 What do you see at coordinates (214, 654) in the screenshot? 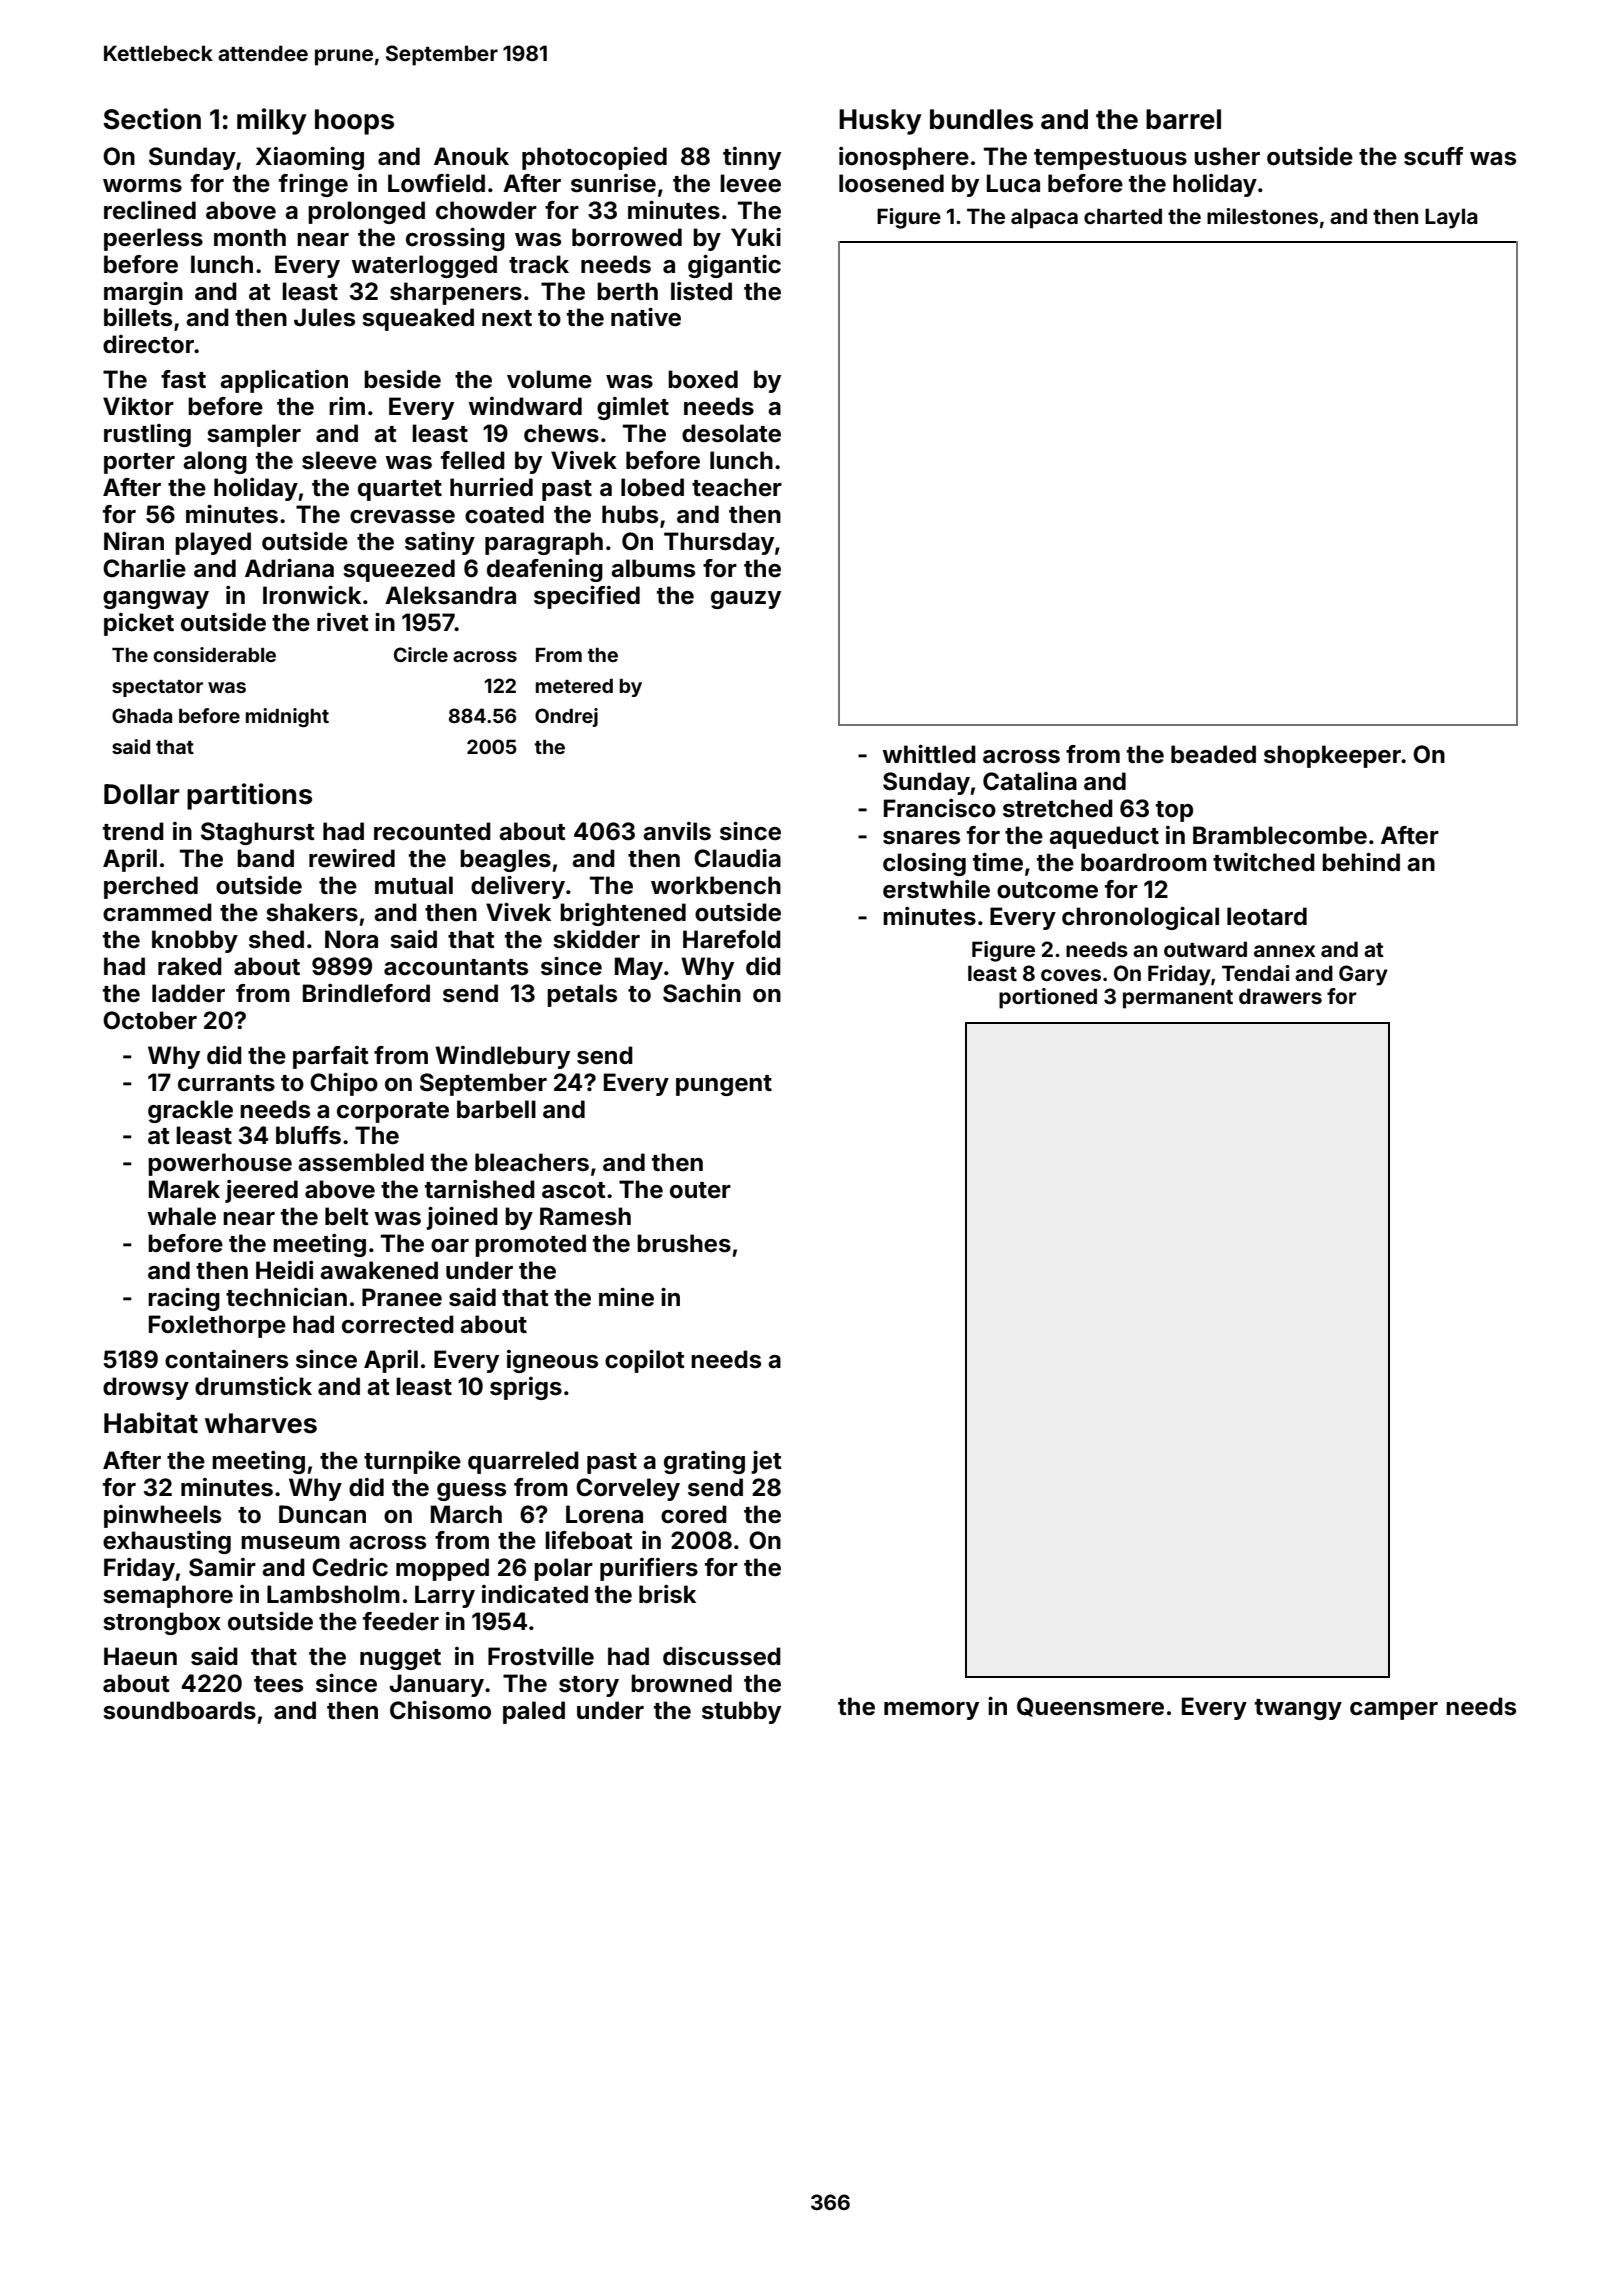
I see `considerable` at bounding box center [214, 654].
